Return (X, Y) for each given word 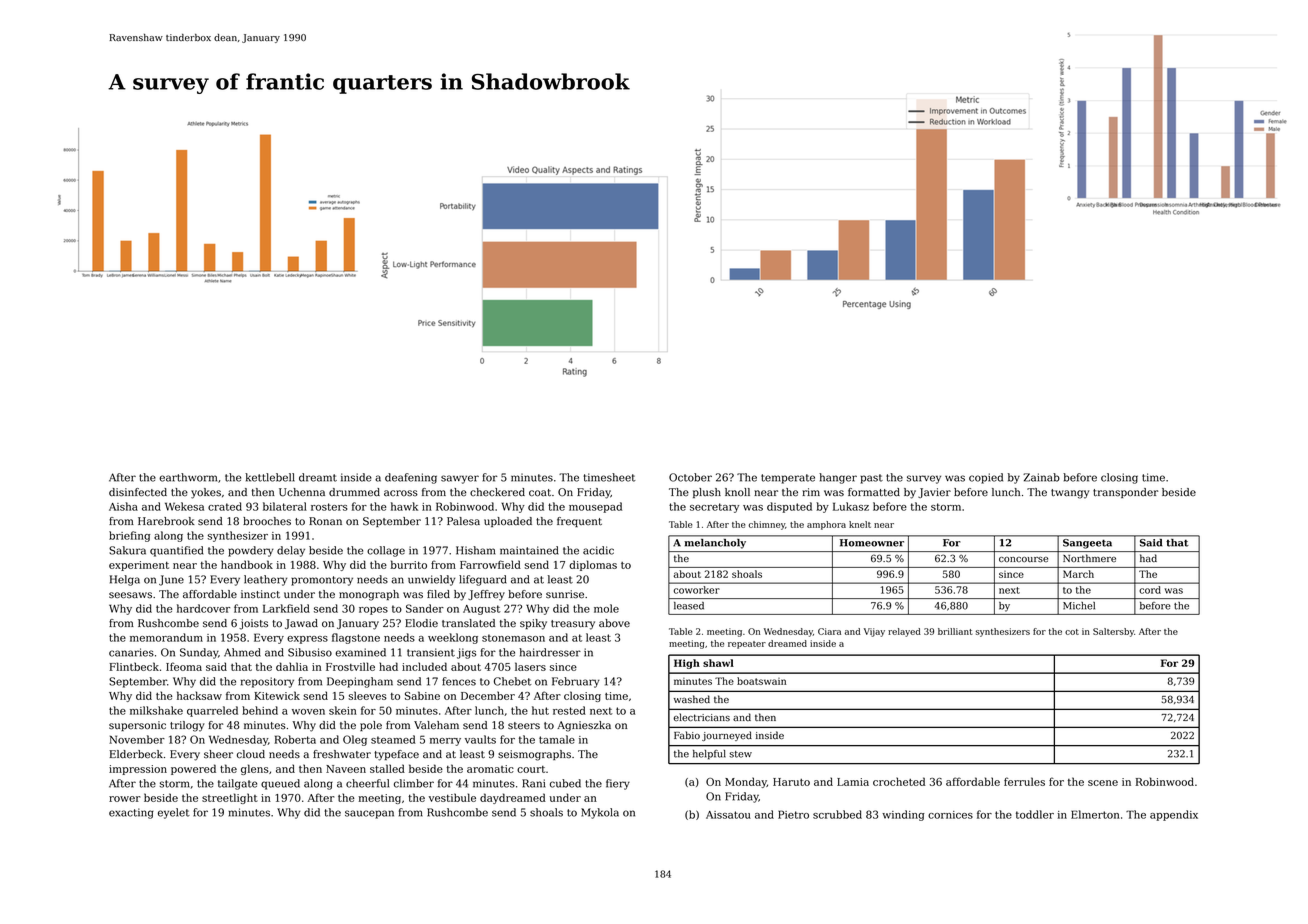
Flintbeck (134, 666)
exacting (131, 813)
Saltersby (1113, 632)
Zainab (1041, 477)
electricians (702, 717)
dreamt (318, 477)
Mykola (600, 813)
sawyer (460, 479)
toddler (1035, 814)
